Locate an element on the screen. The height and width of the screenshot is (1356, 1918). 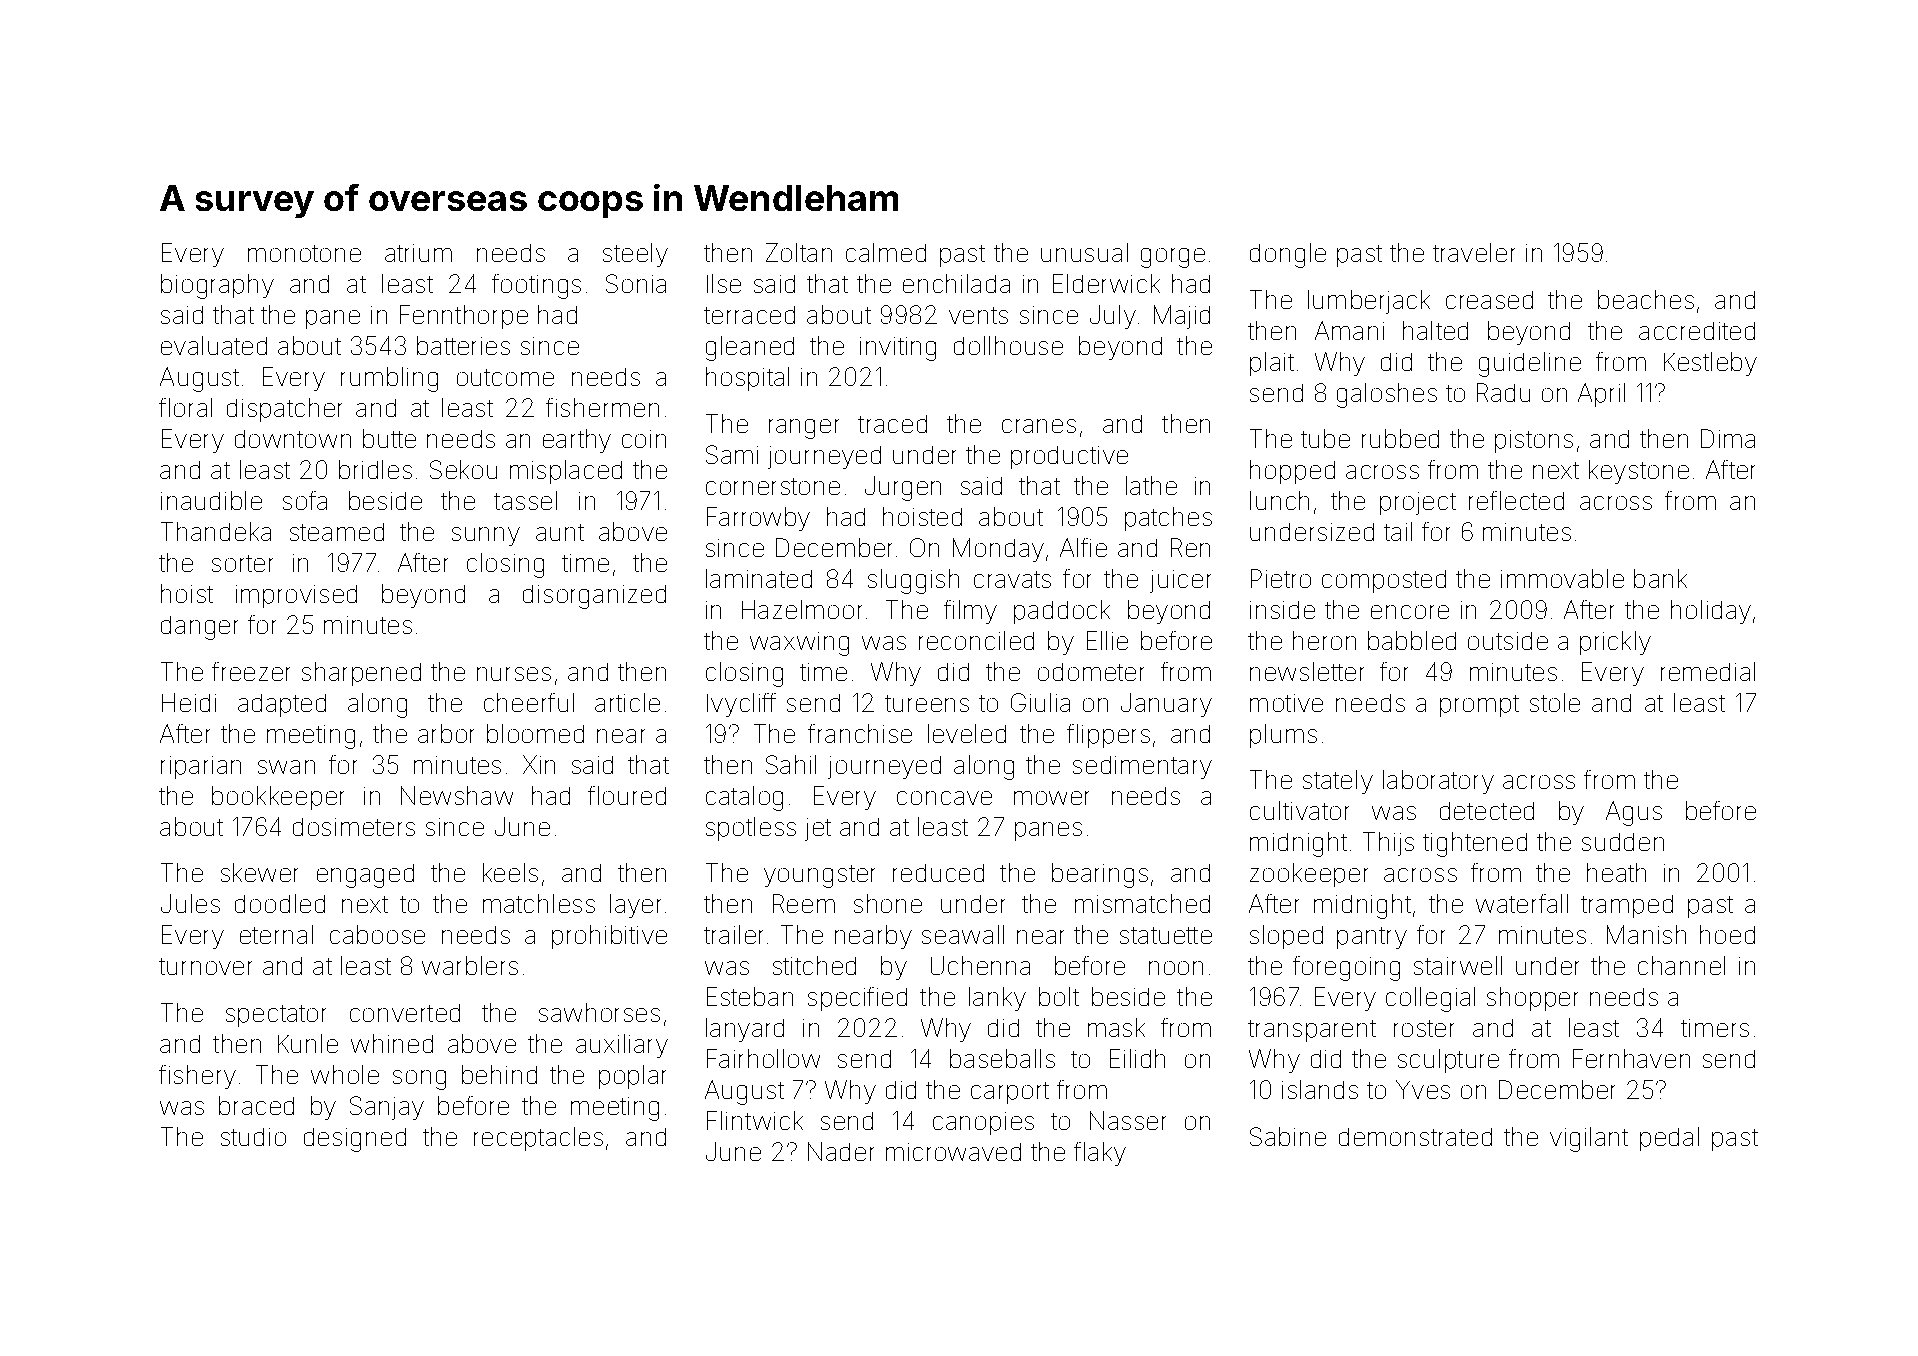
flaky is located at coordinates (1100, 1154).
